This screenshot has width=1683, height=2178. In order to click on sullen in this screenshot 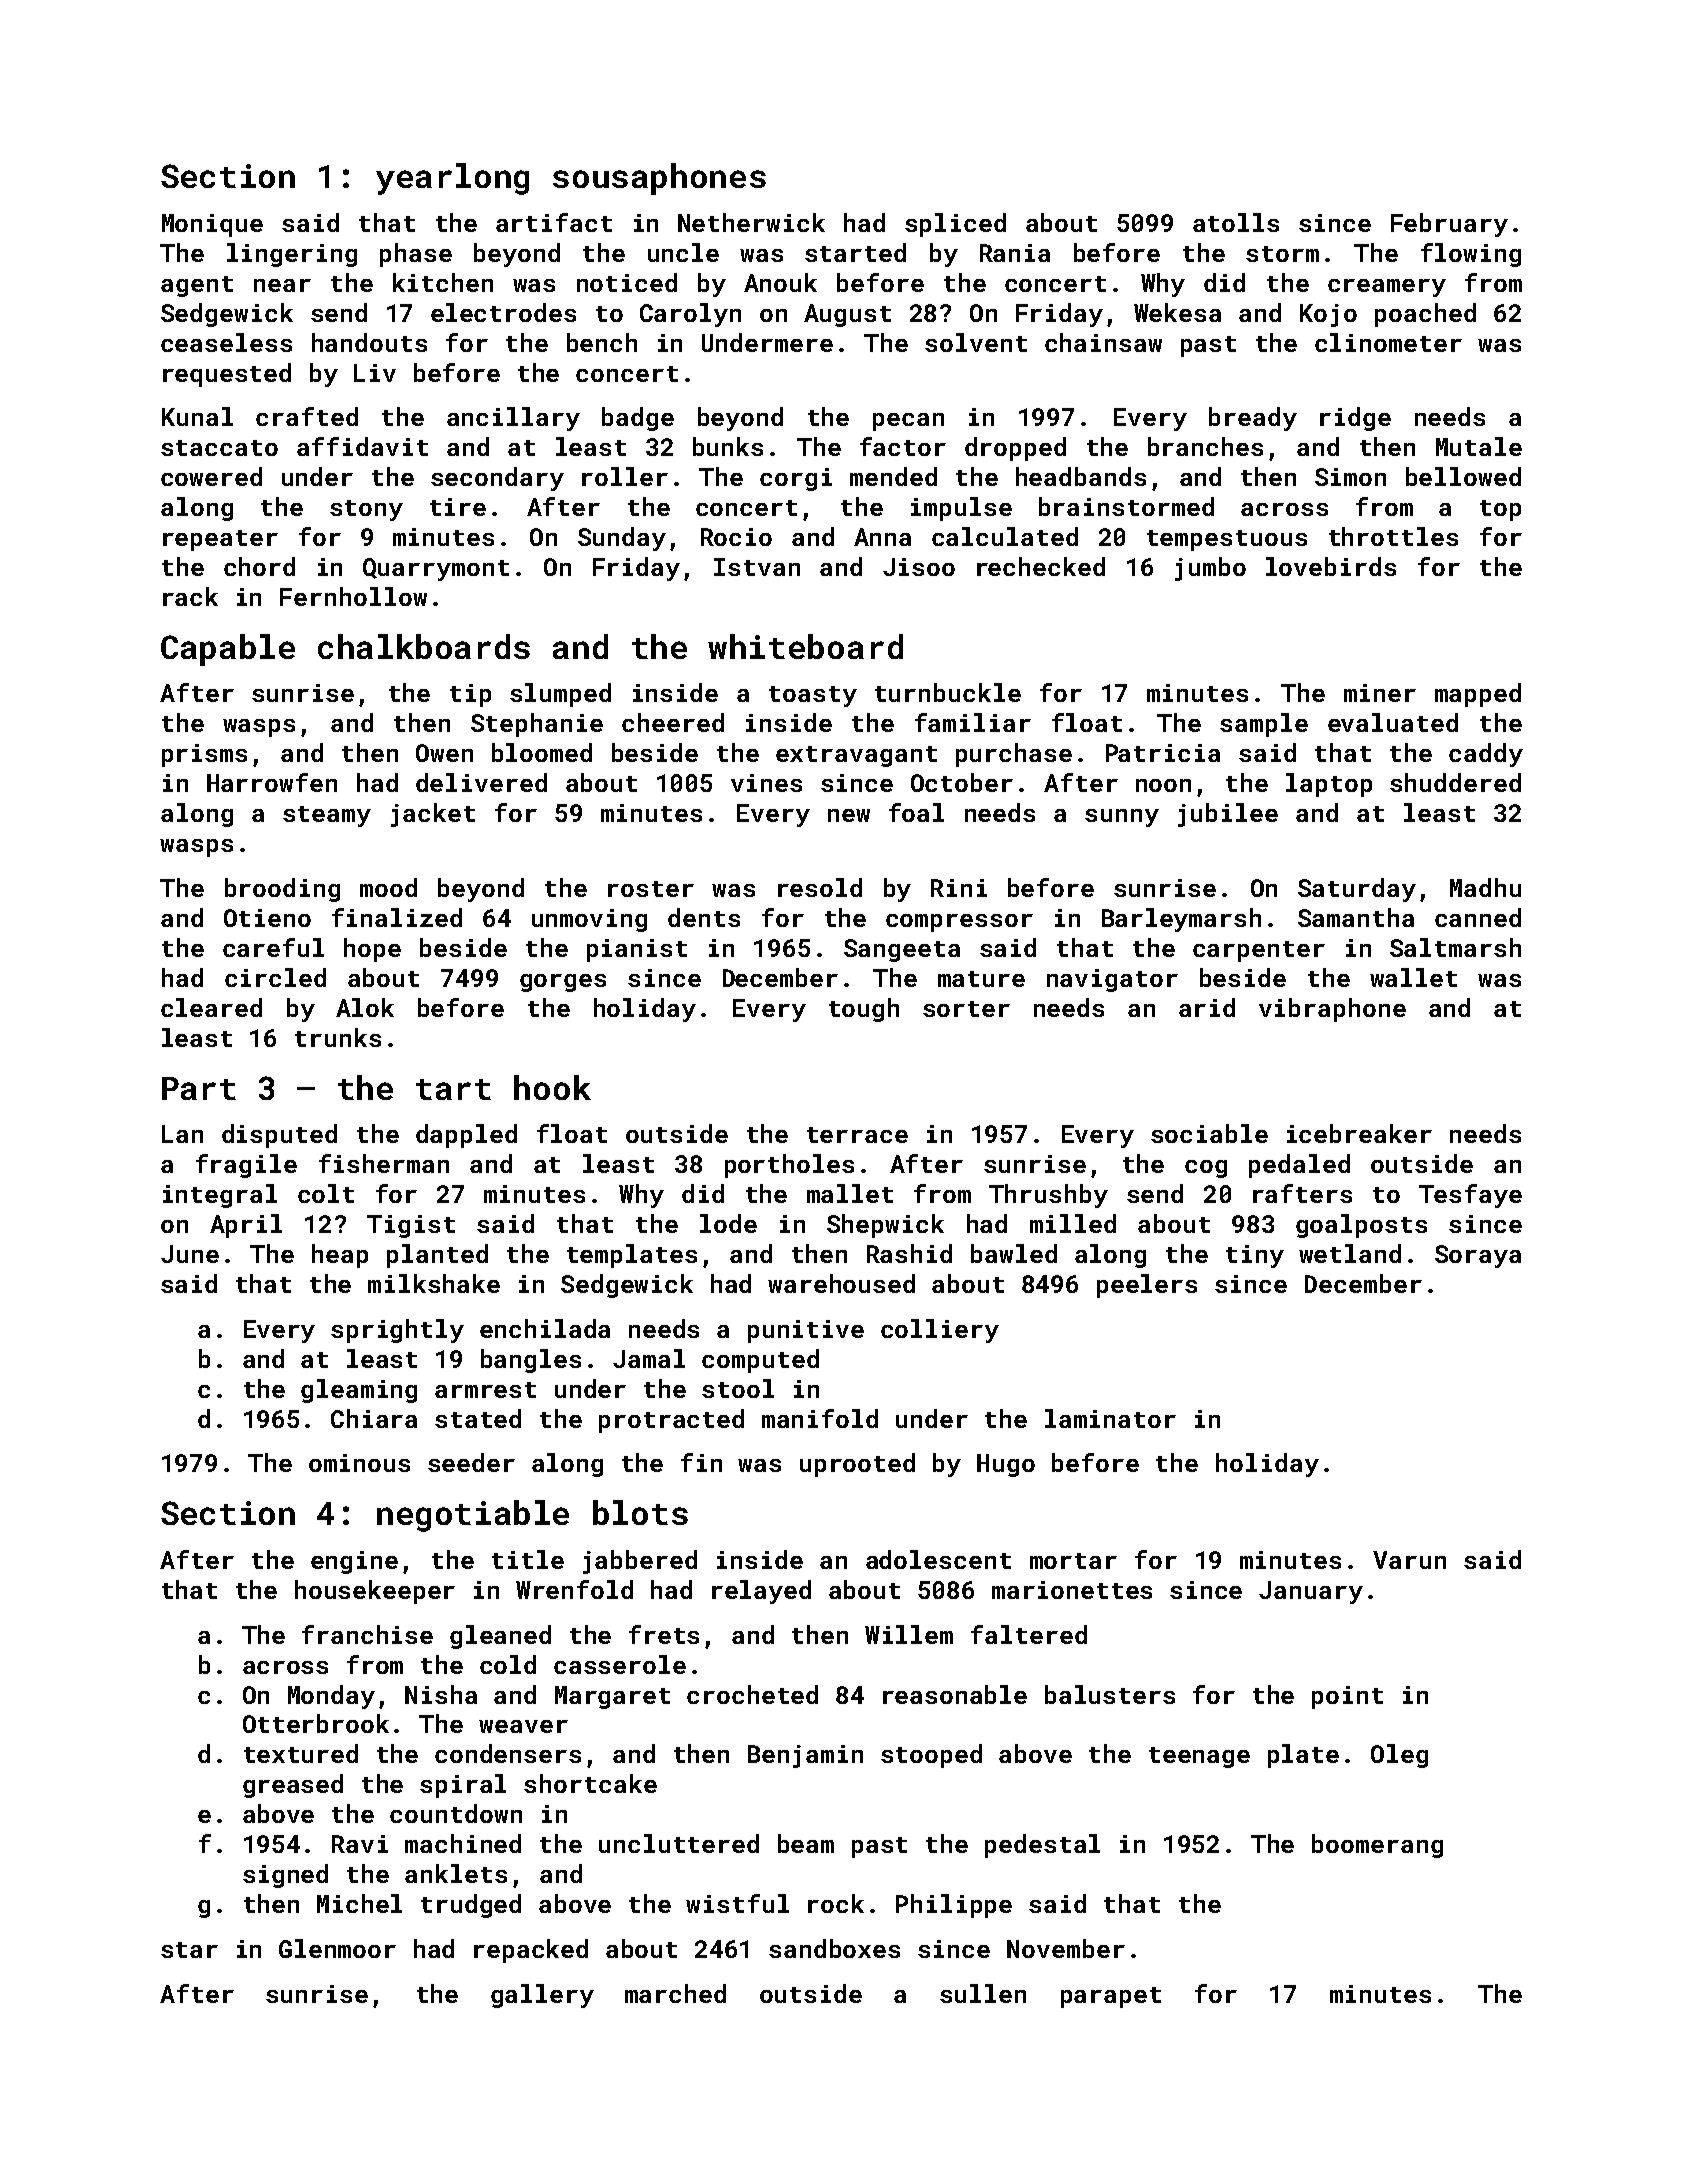, I will do `click(983, 1993)`.
